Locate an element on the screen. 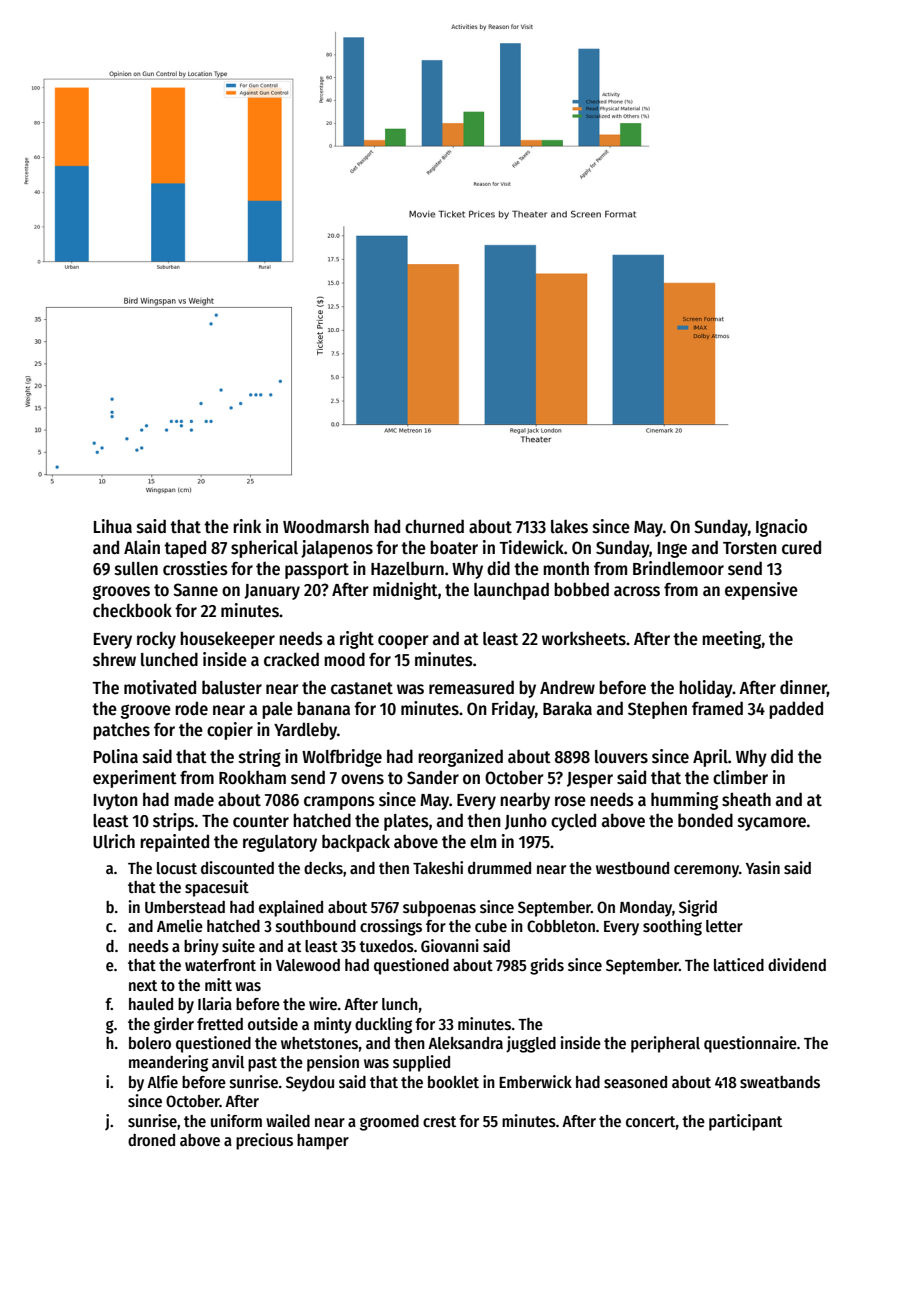 The height and width of the screenshot is (1311, 924). peripheral is located at coordinates (665, 1044).
